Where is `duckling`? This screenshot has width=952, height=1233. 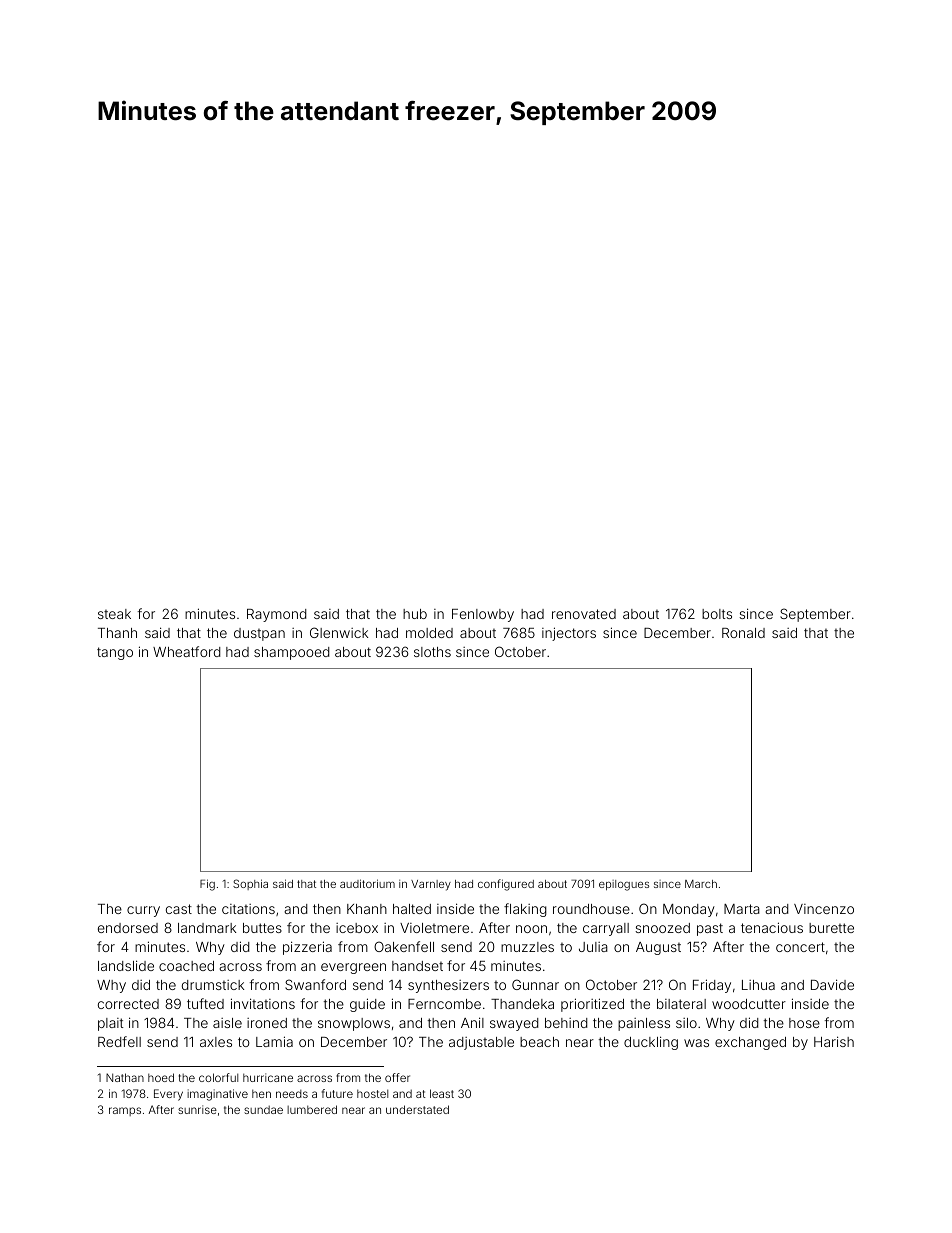 duckling is located at coordinates (651, 1043).
